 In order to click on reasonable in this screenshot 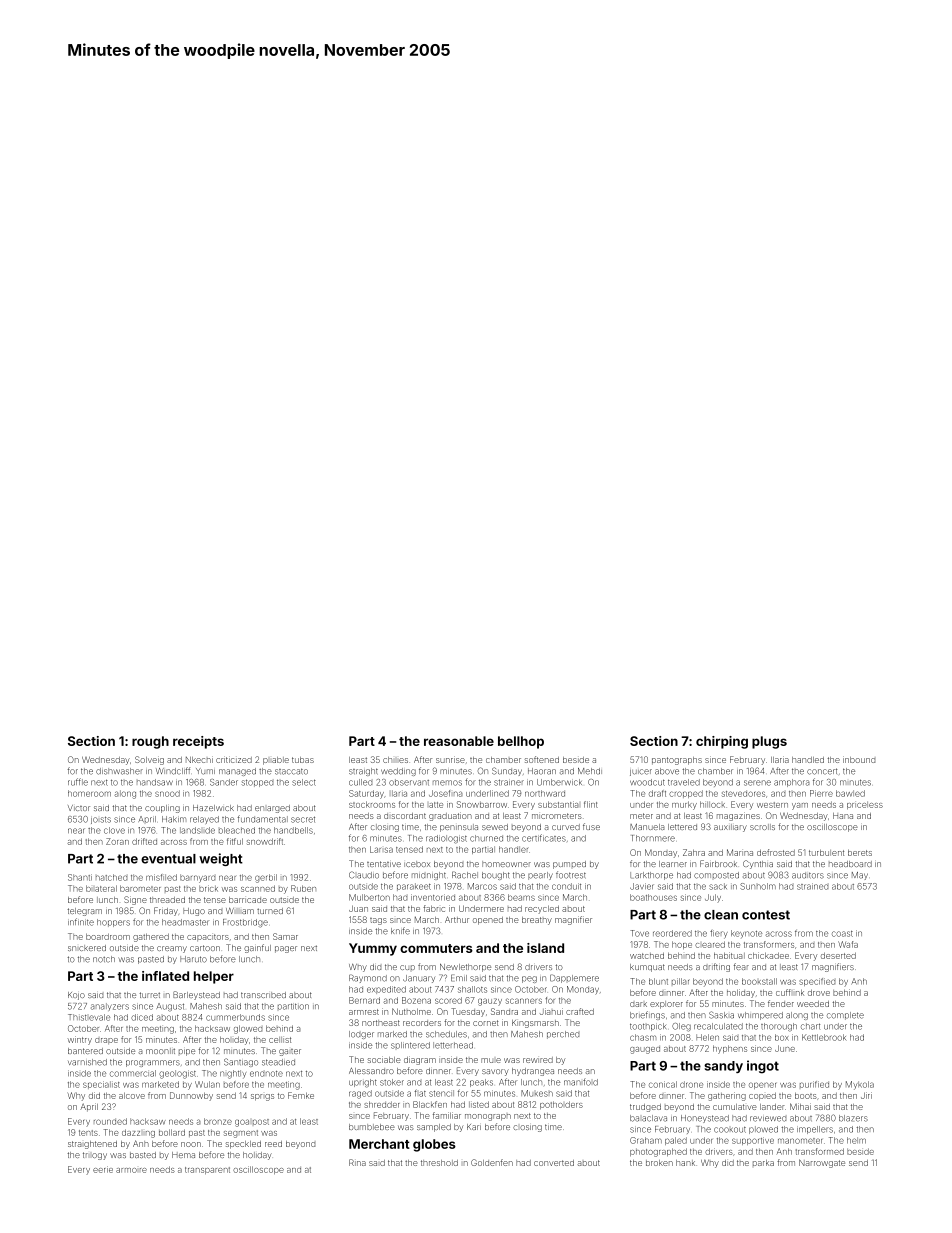, I will do `click(459, 741)`.
